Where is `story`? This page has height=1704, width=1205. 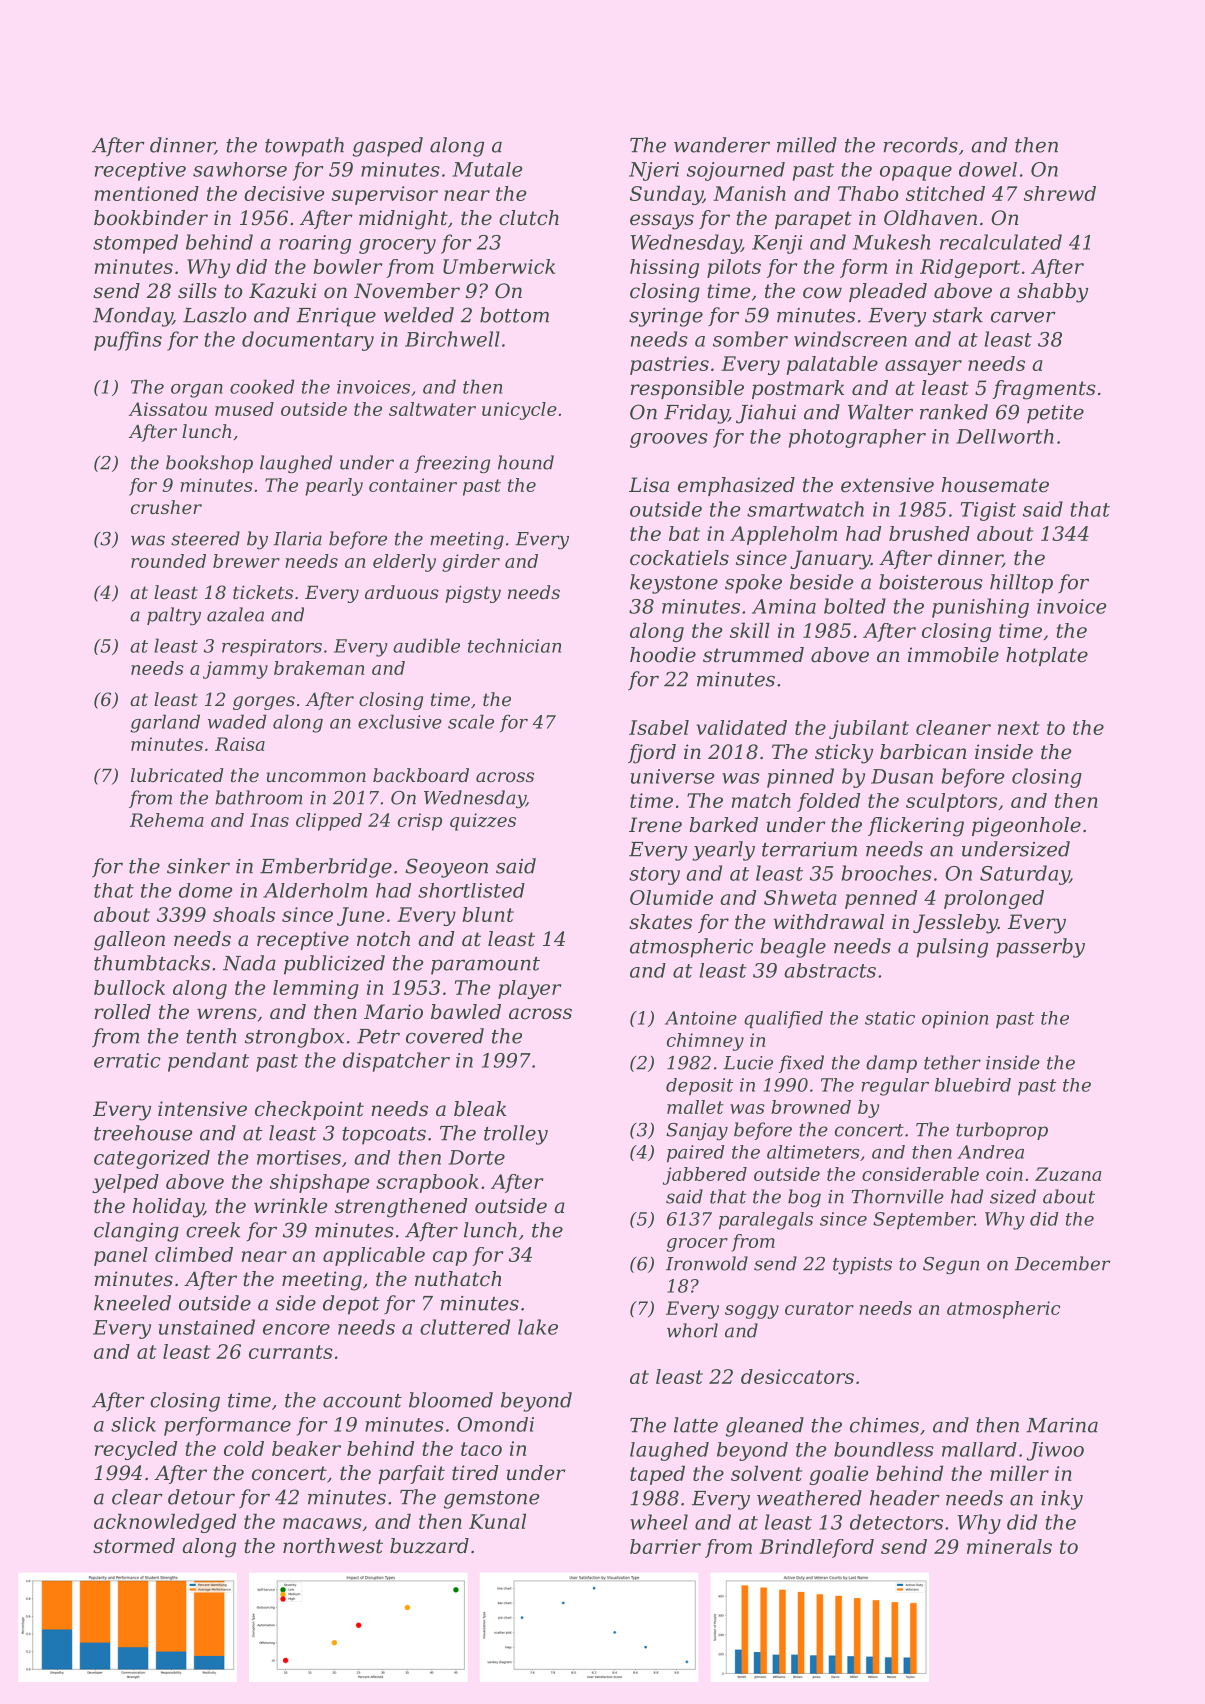
story is located at coordinates (654, 876).
